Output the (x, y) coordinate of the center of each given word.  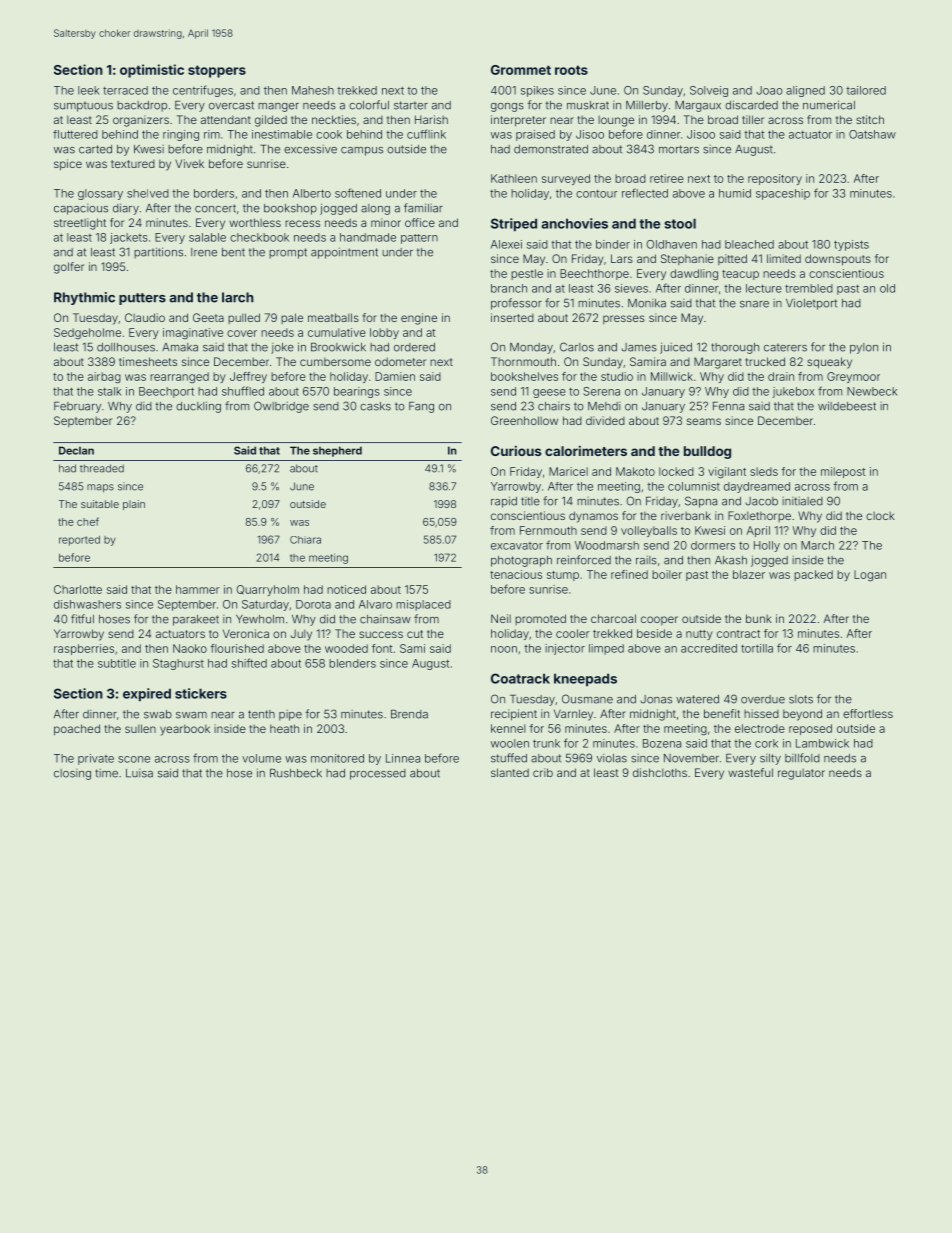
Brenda (409, 714)
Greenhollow (524, 420)
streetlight (80, 224)
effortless (868, 713)
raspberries (84, 649)
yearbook (185, 730)
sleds (764, 471)
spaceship (783, 194)
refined (629, 574)
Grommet (521, 70)
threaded (102, 468)
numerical (829, 105)
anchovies (574, 223)
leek (88, 90)
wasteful (750, 772)
